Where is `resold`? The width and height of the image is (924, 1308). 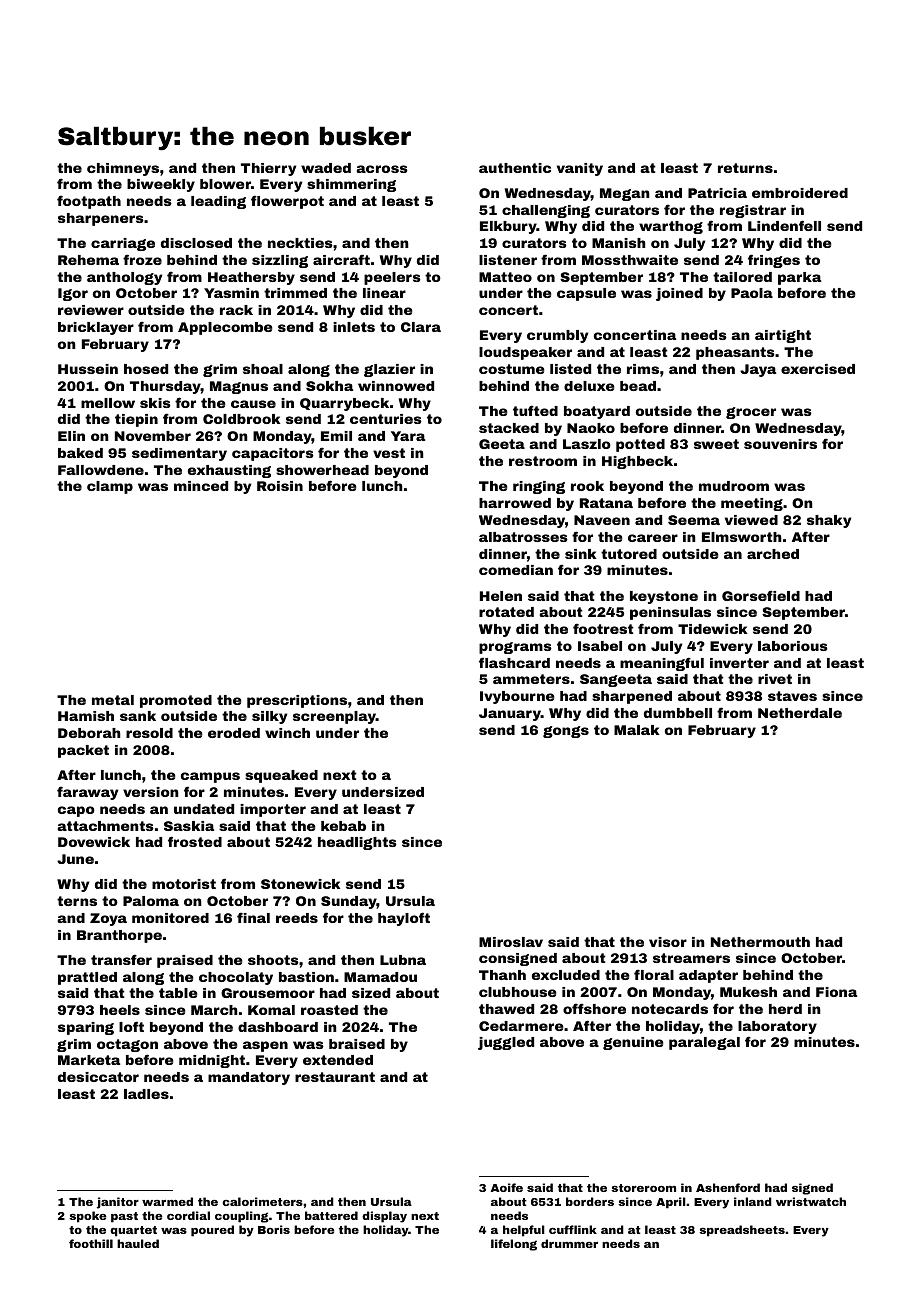 resold is located at coordinates (149, 733).
